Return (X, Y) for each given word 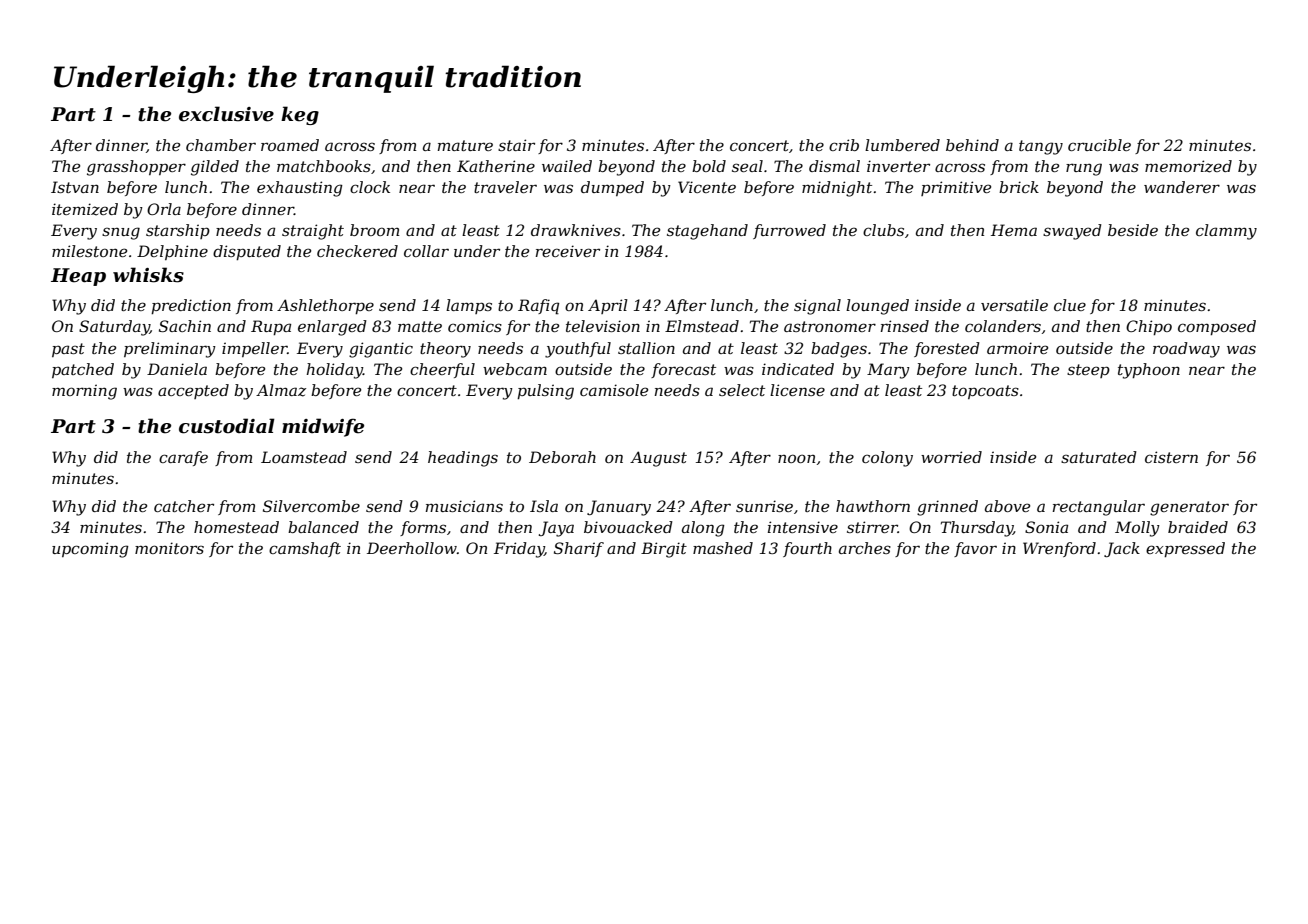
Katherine (496, 166)
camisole (614, 390)
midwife (323, 427)
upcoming (90, 550)
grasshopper (136, 168)
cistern (1171, 457)
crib (844, 145)
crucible (1099, 145)
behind (972, 145)
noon (796, 458)
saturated (1099, 457)
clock (370, 187)
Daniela (177, 369)
